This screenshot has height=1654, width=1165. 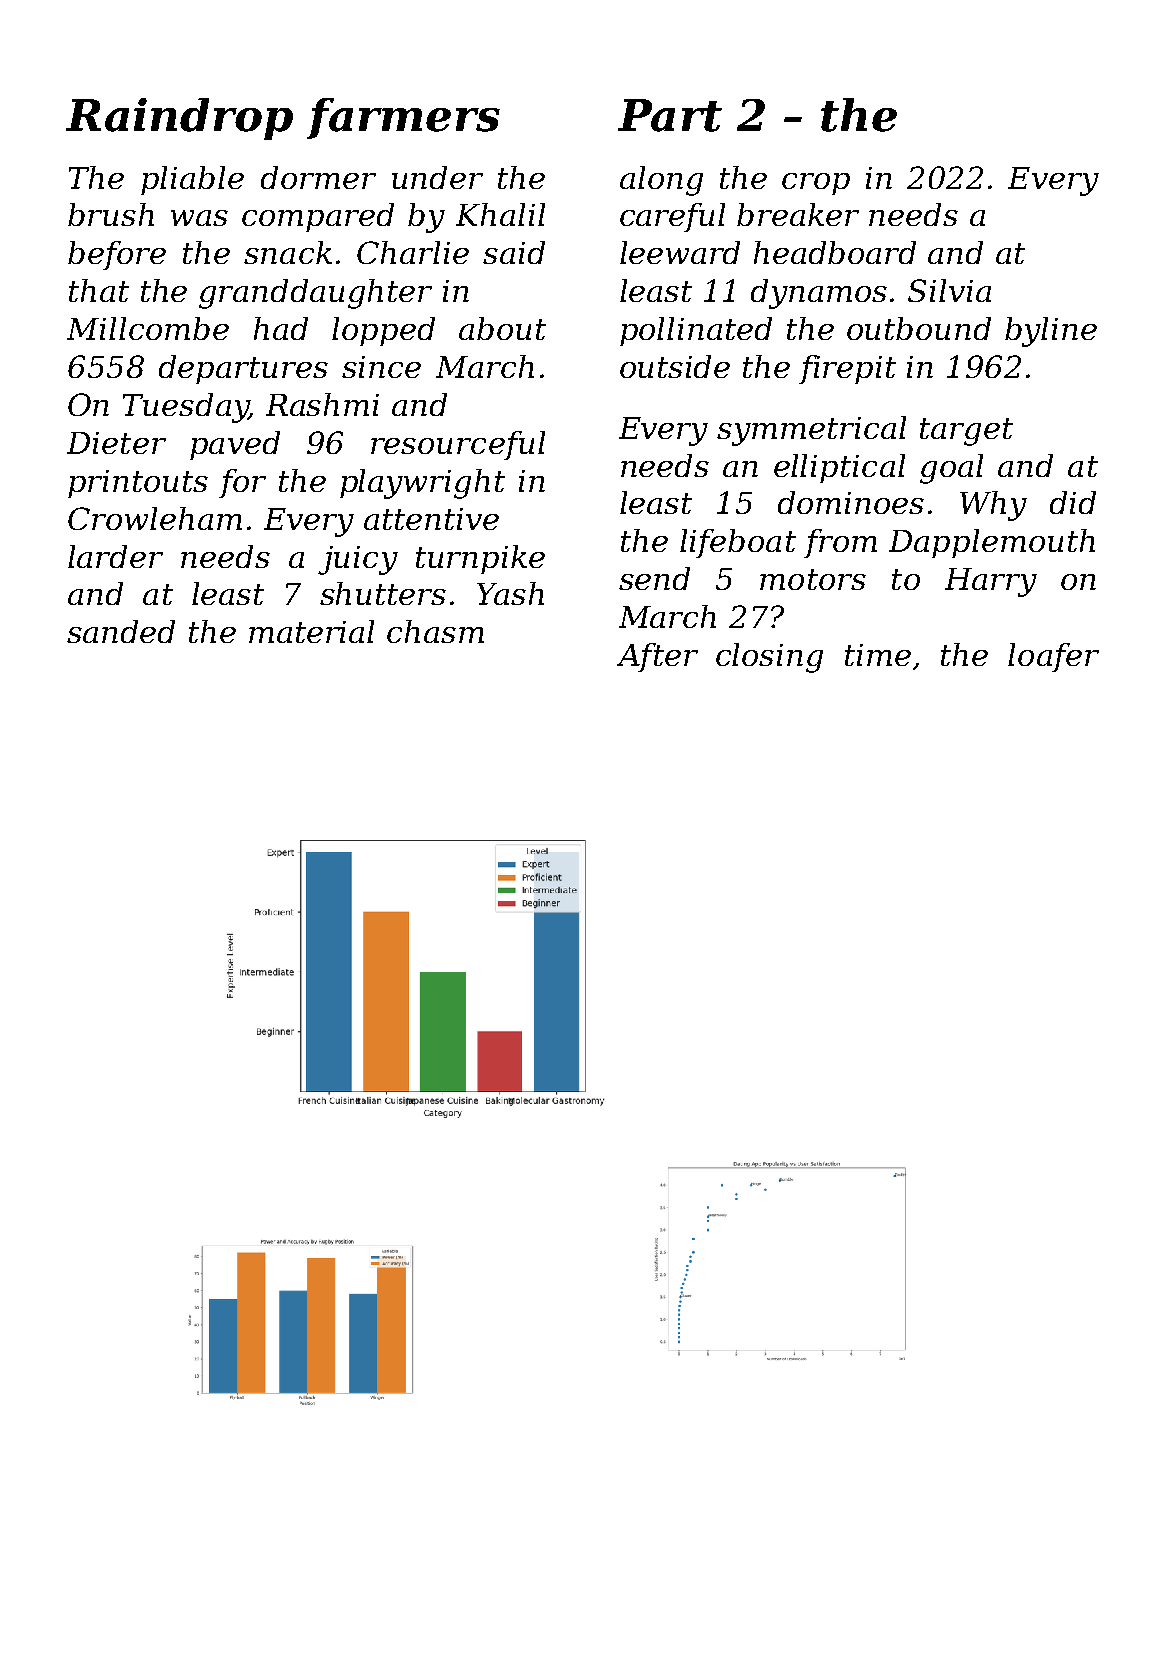 I want to click on Dieter, so click(x=116, y=443).
